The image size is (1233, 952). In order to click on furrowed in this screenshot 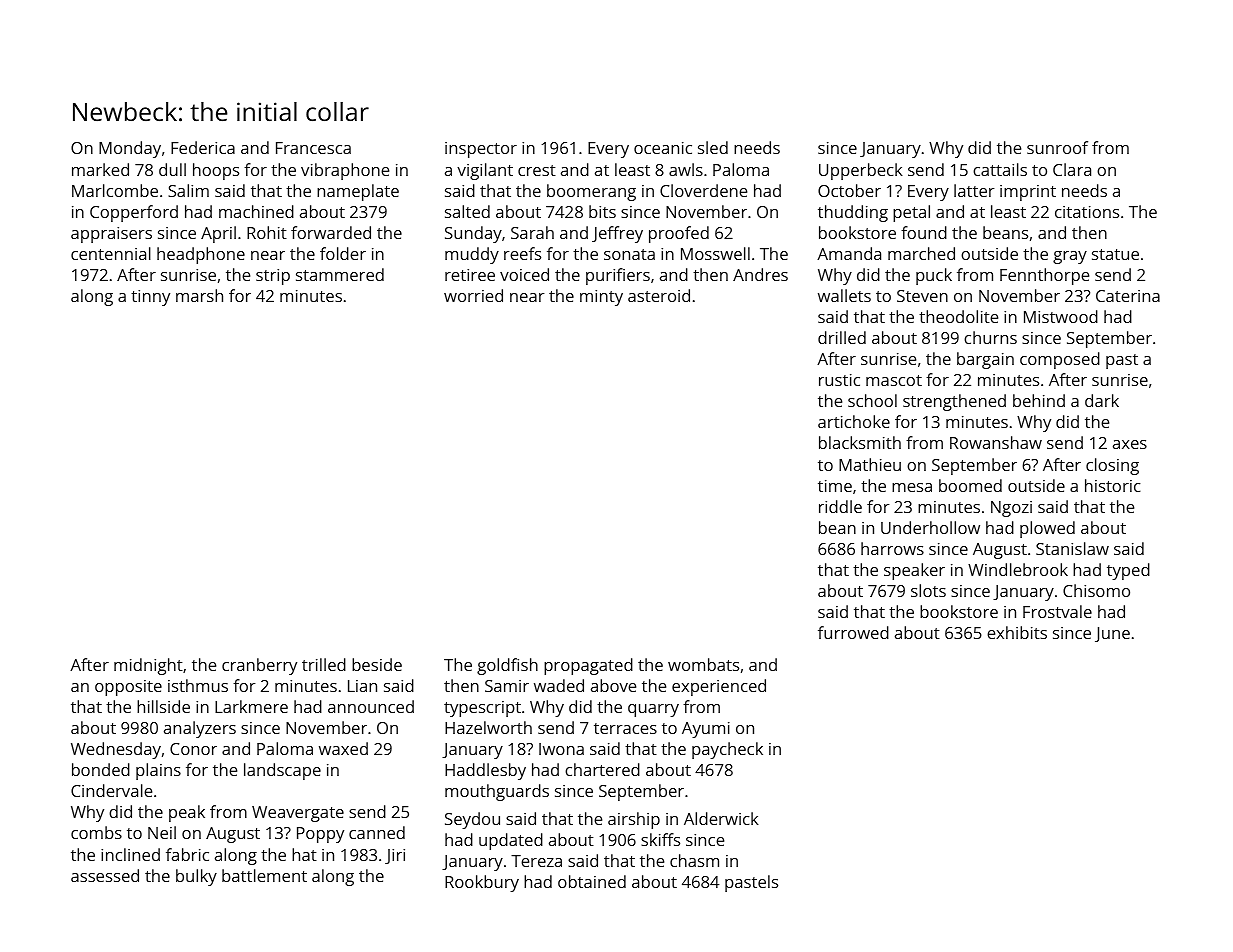, I will do `click(853, 632)`.
